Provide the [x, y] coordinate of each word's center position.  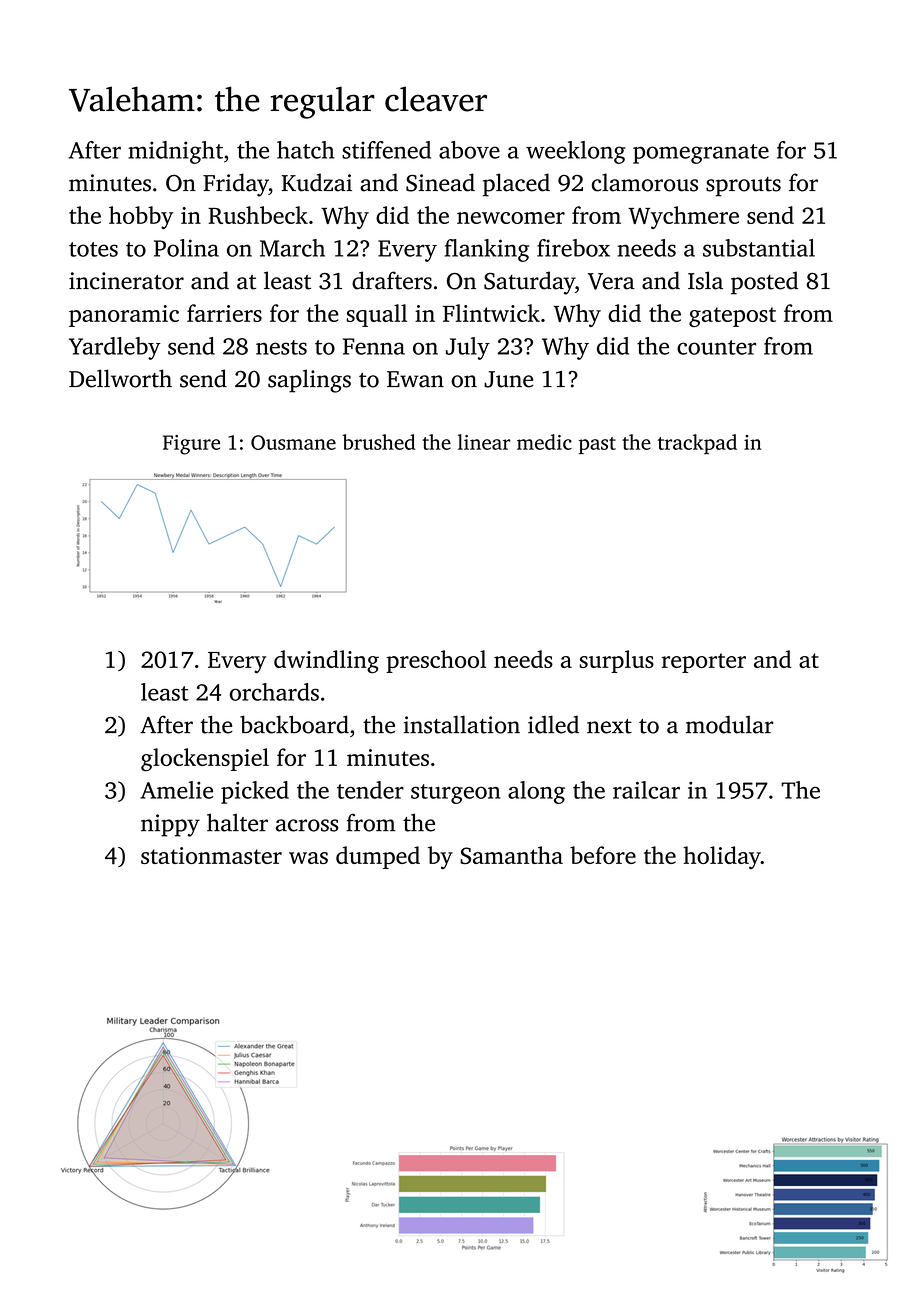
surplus [617, 661]
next [609, 726]
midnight [175, 152]
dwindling [326, 662]
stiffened [386, 150]
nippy [170, 825]
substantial [759, 248]
